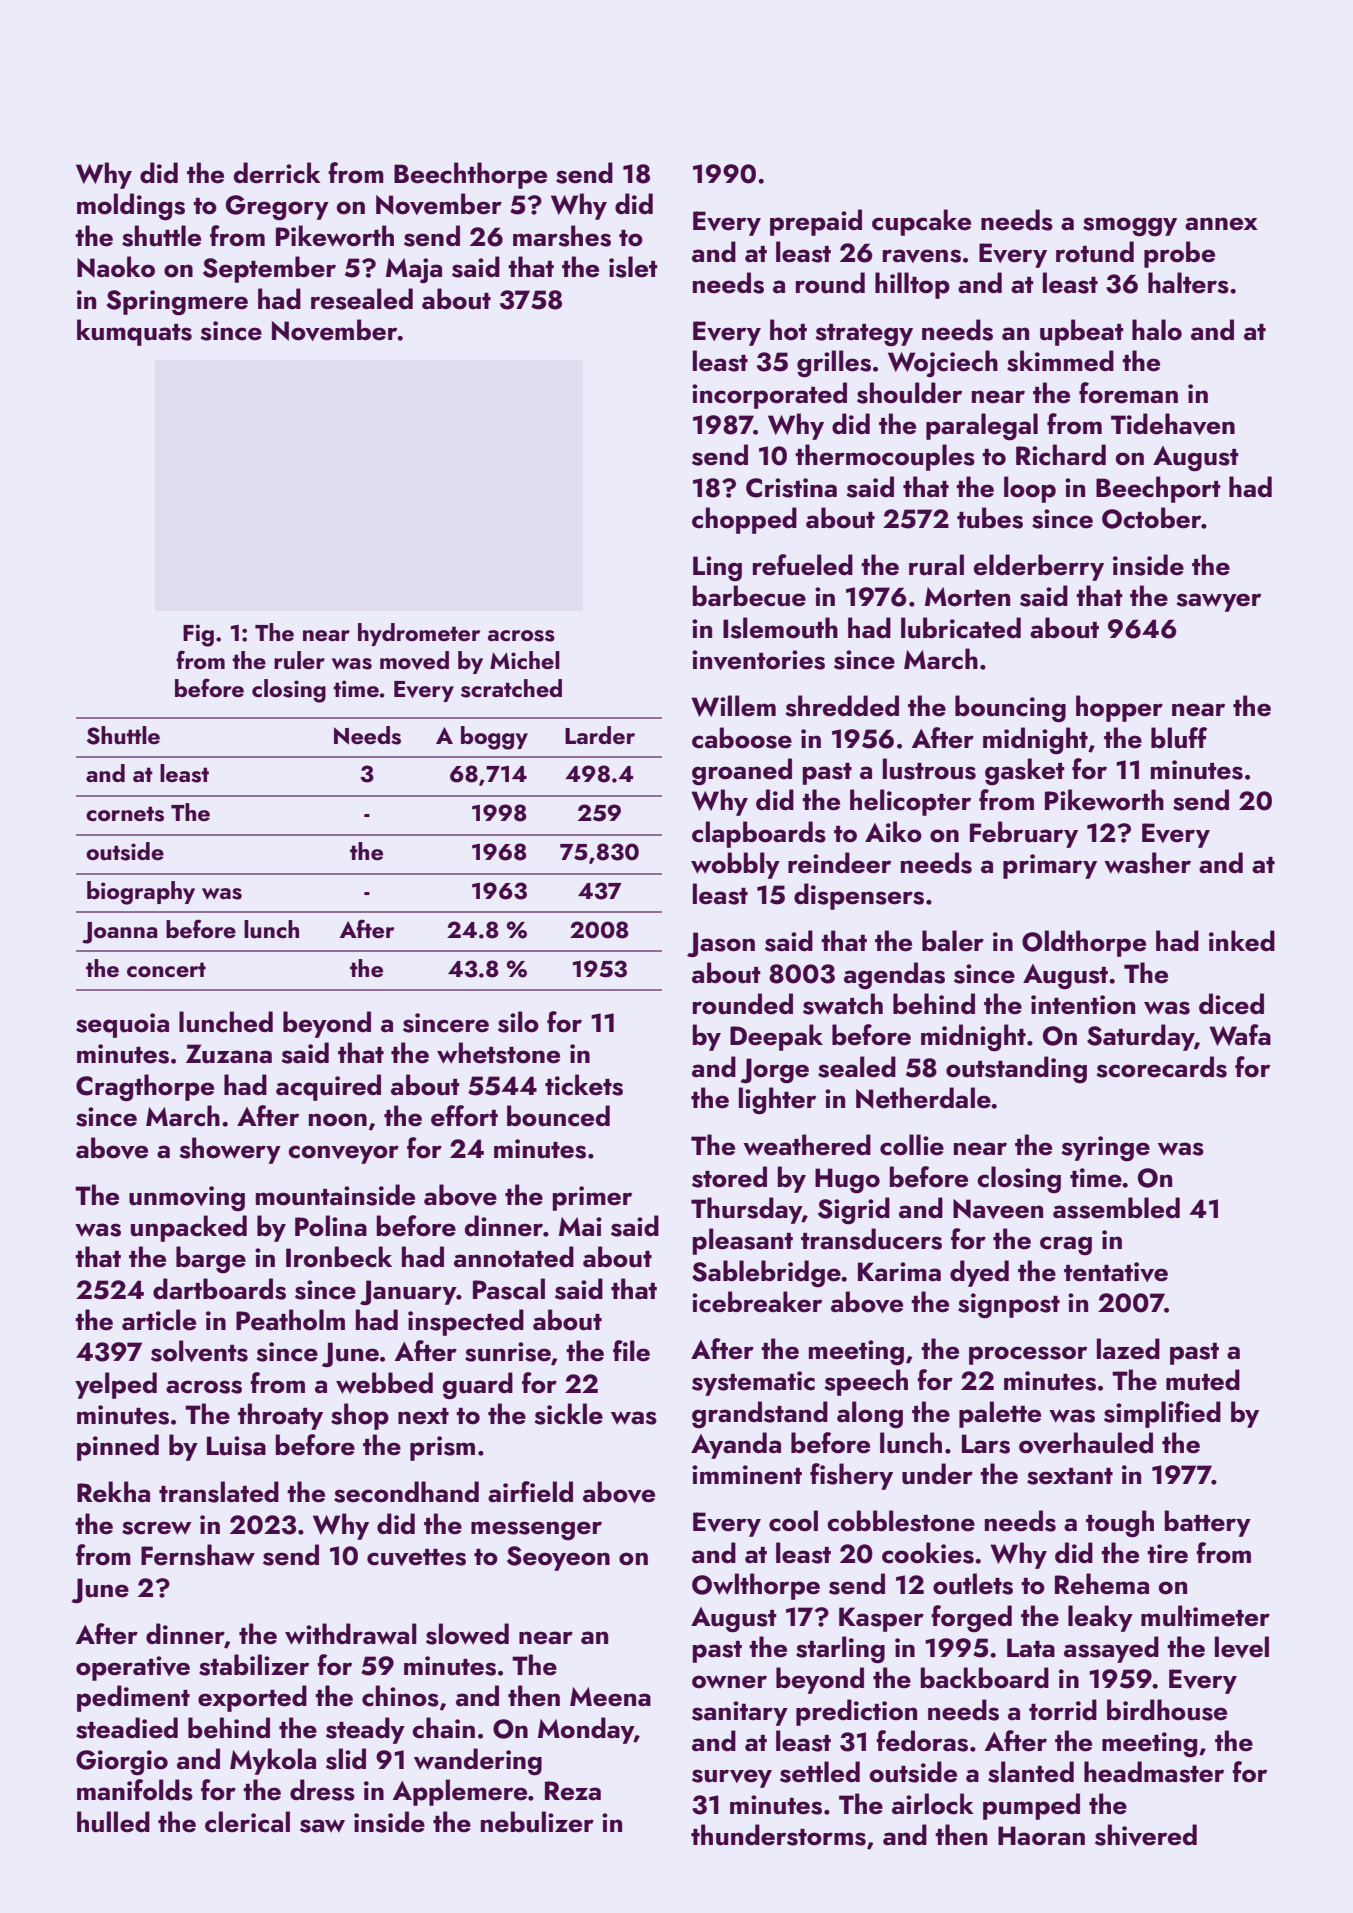 The width and height of the screenshot is (1353, 1913). What do you see at coordinates (247, 1822) in the screenshot?
I see `clerical` at bounding box center [247, 1822].
